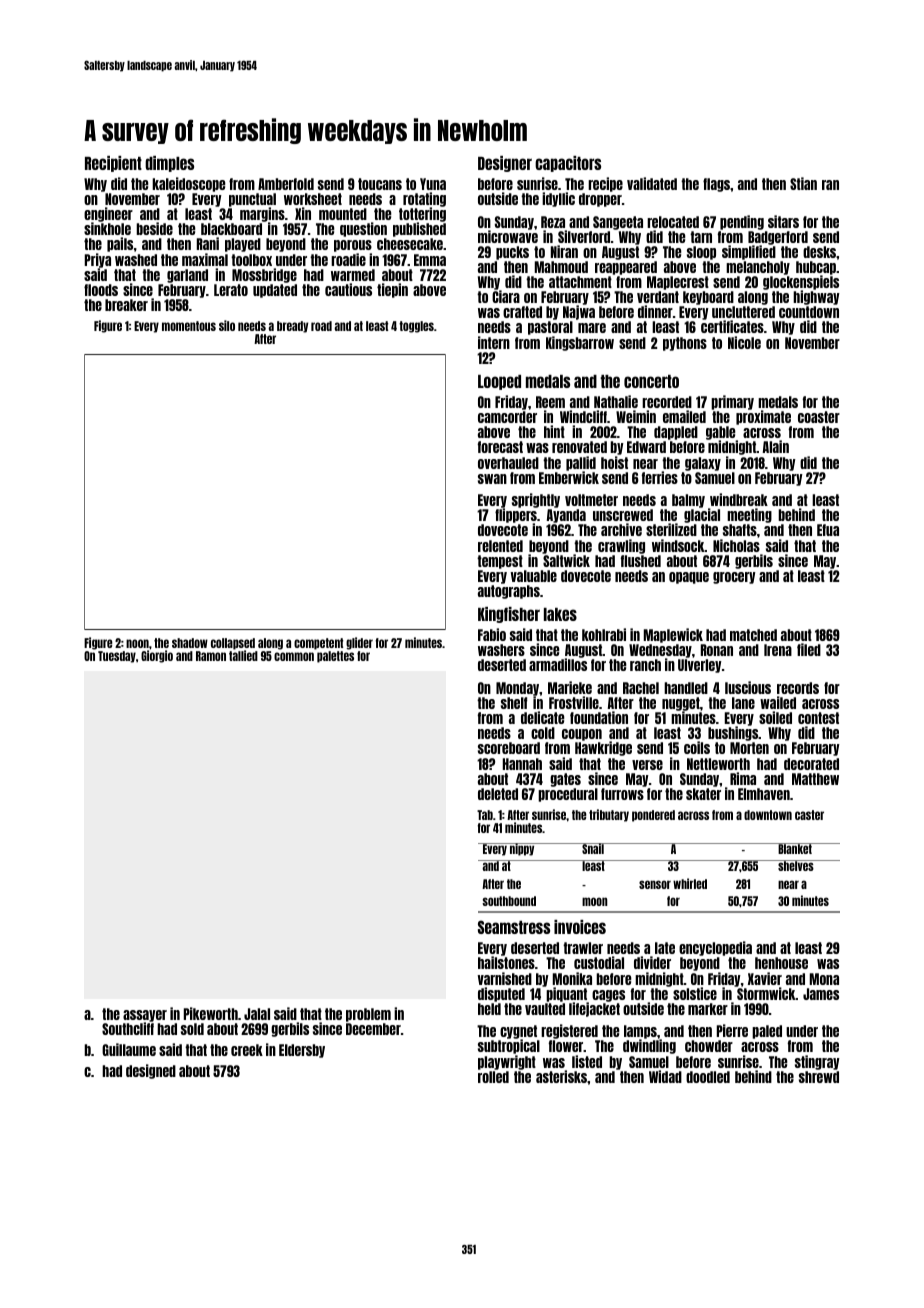  Describe the element at coordinates (514, 927) in the document. I see `Seamstress` at that location.
